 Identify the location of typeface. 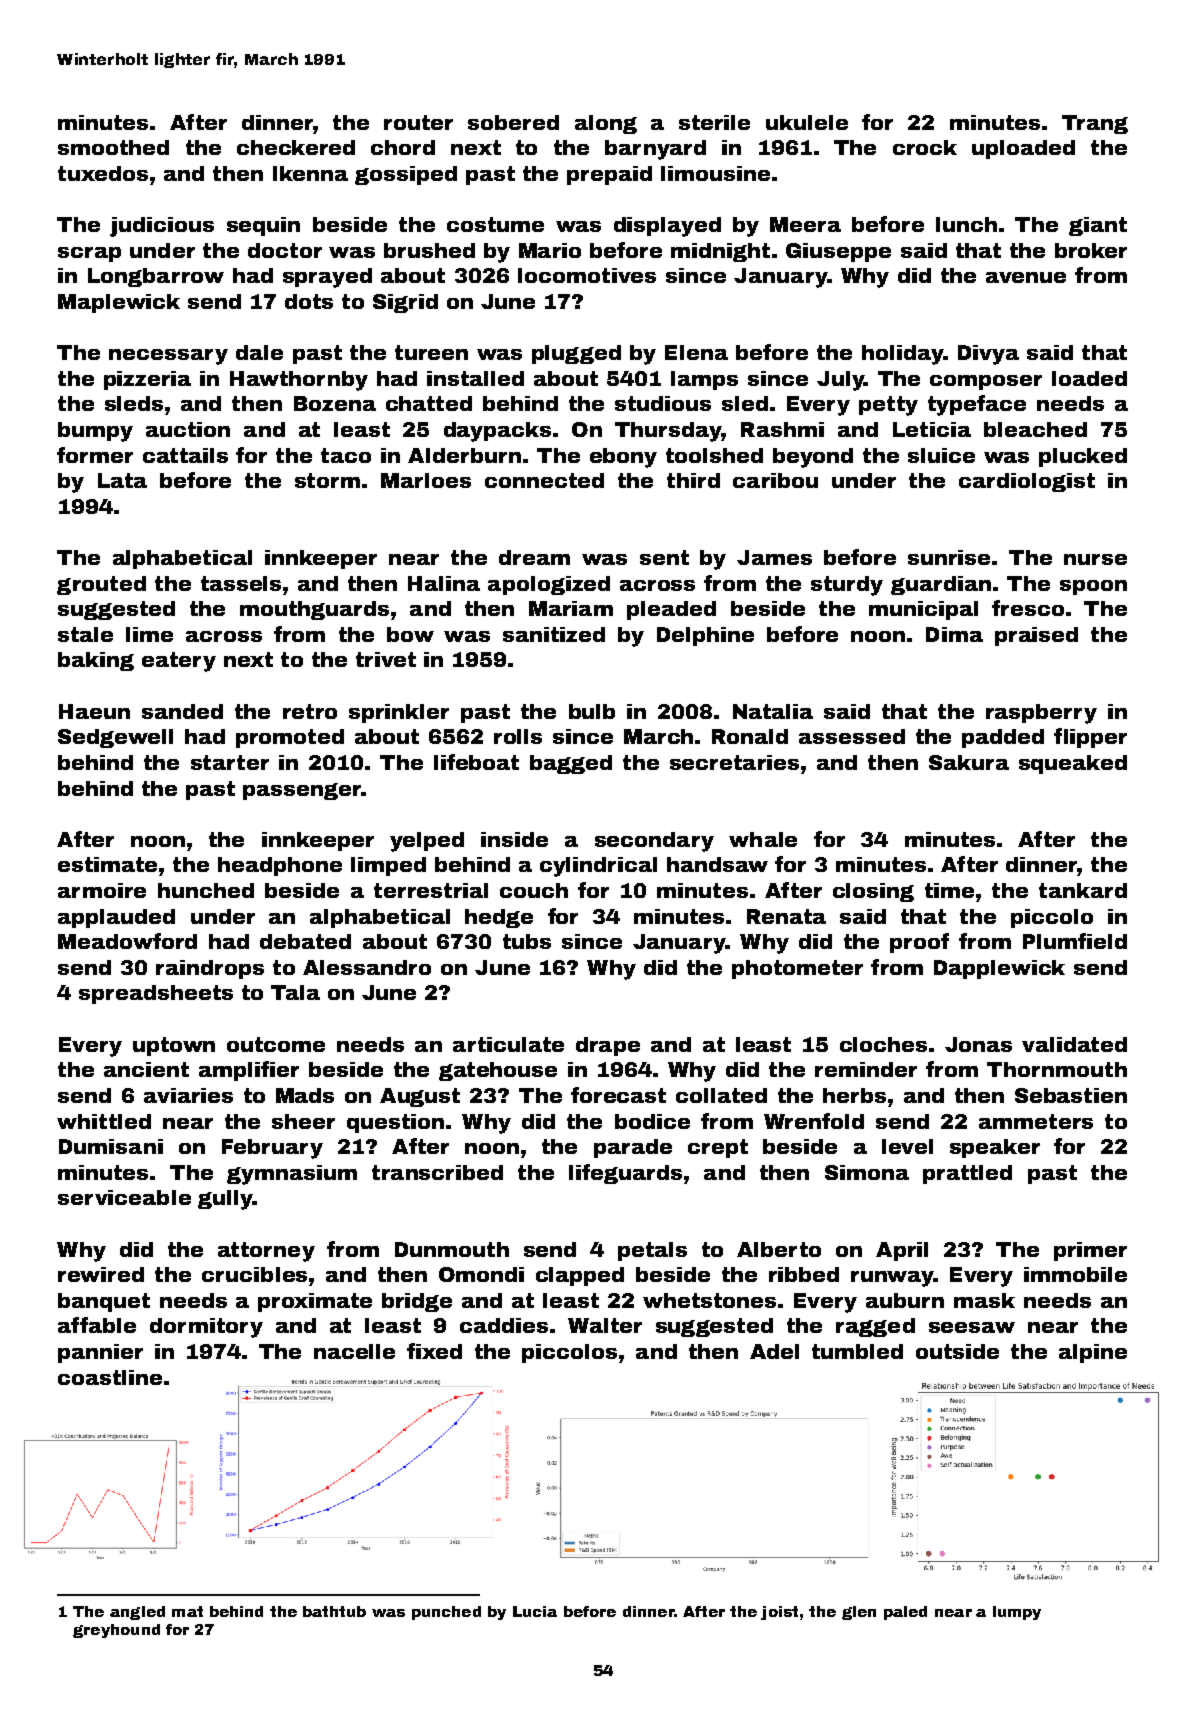
(977, 405).
